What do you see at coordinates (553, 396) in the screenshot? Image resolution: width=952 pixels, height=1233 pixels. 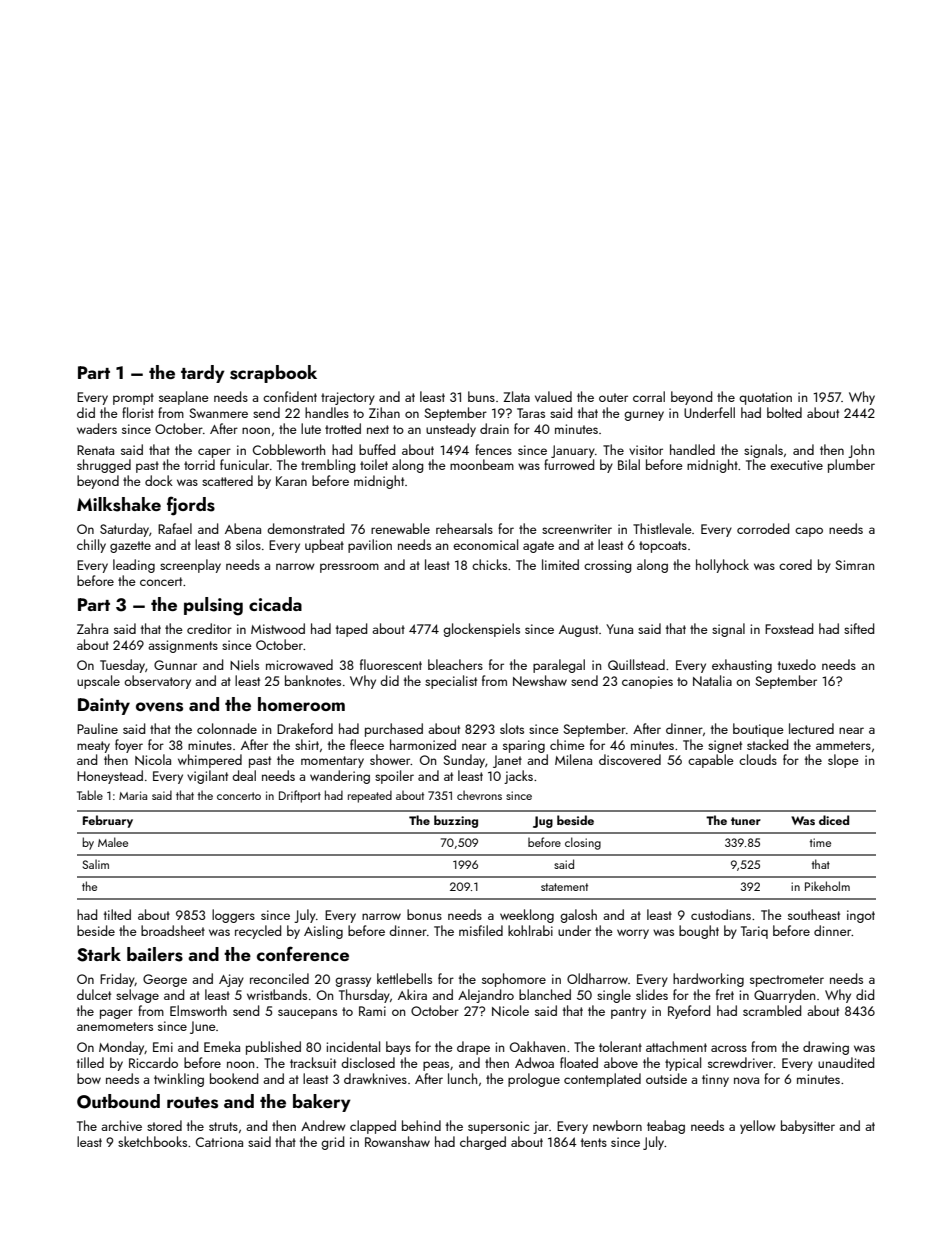 I see `valued` at bounding box center [553, 396].
